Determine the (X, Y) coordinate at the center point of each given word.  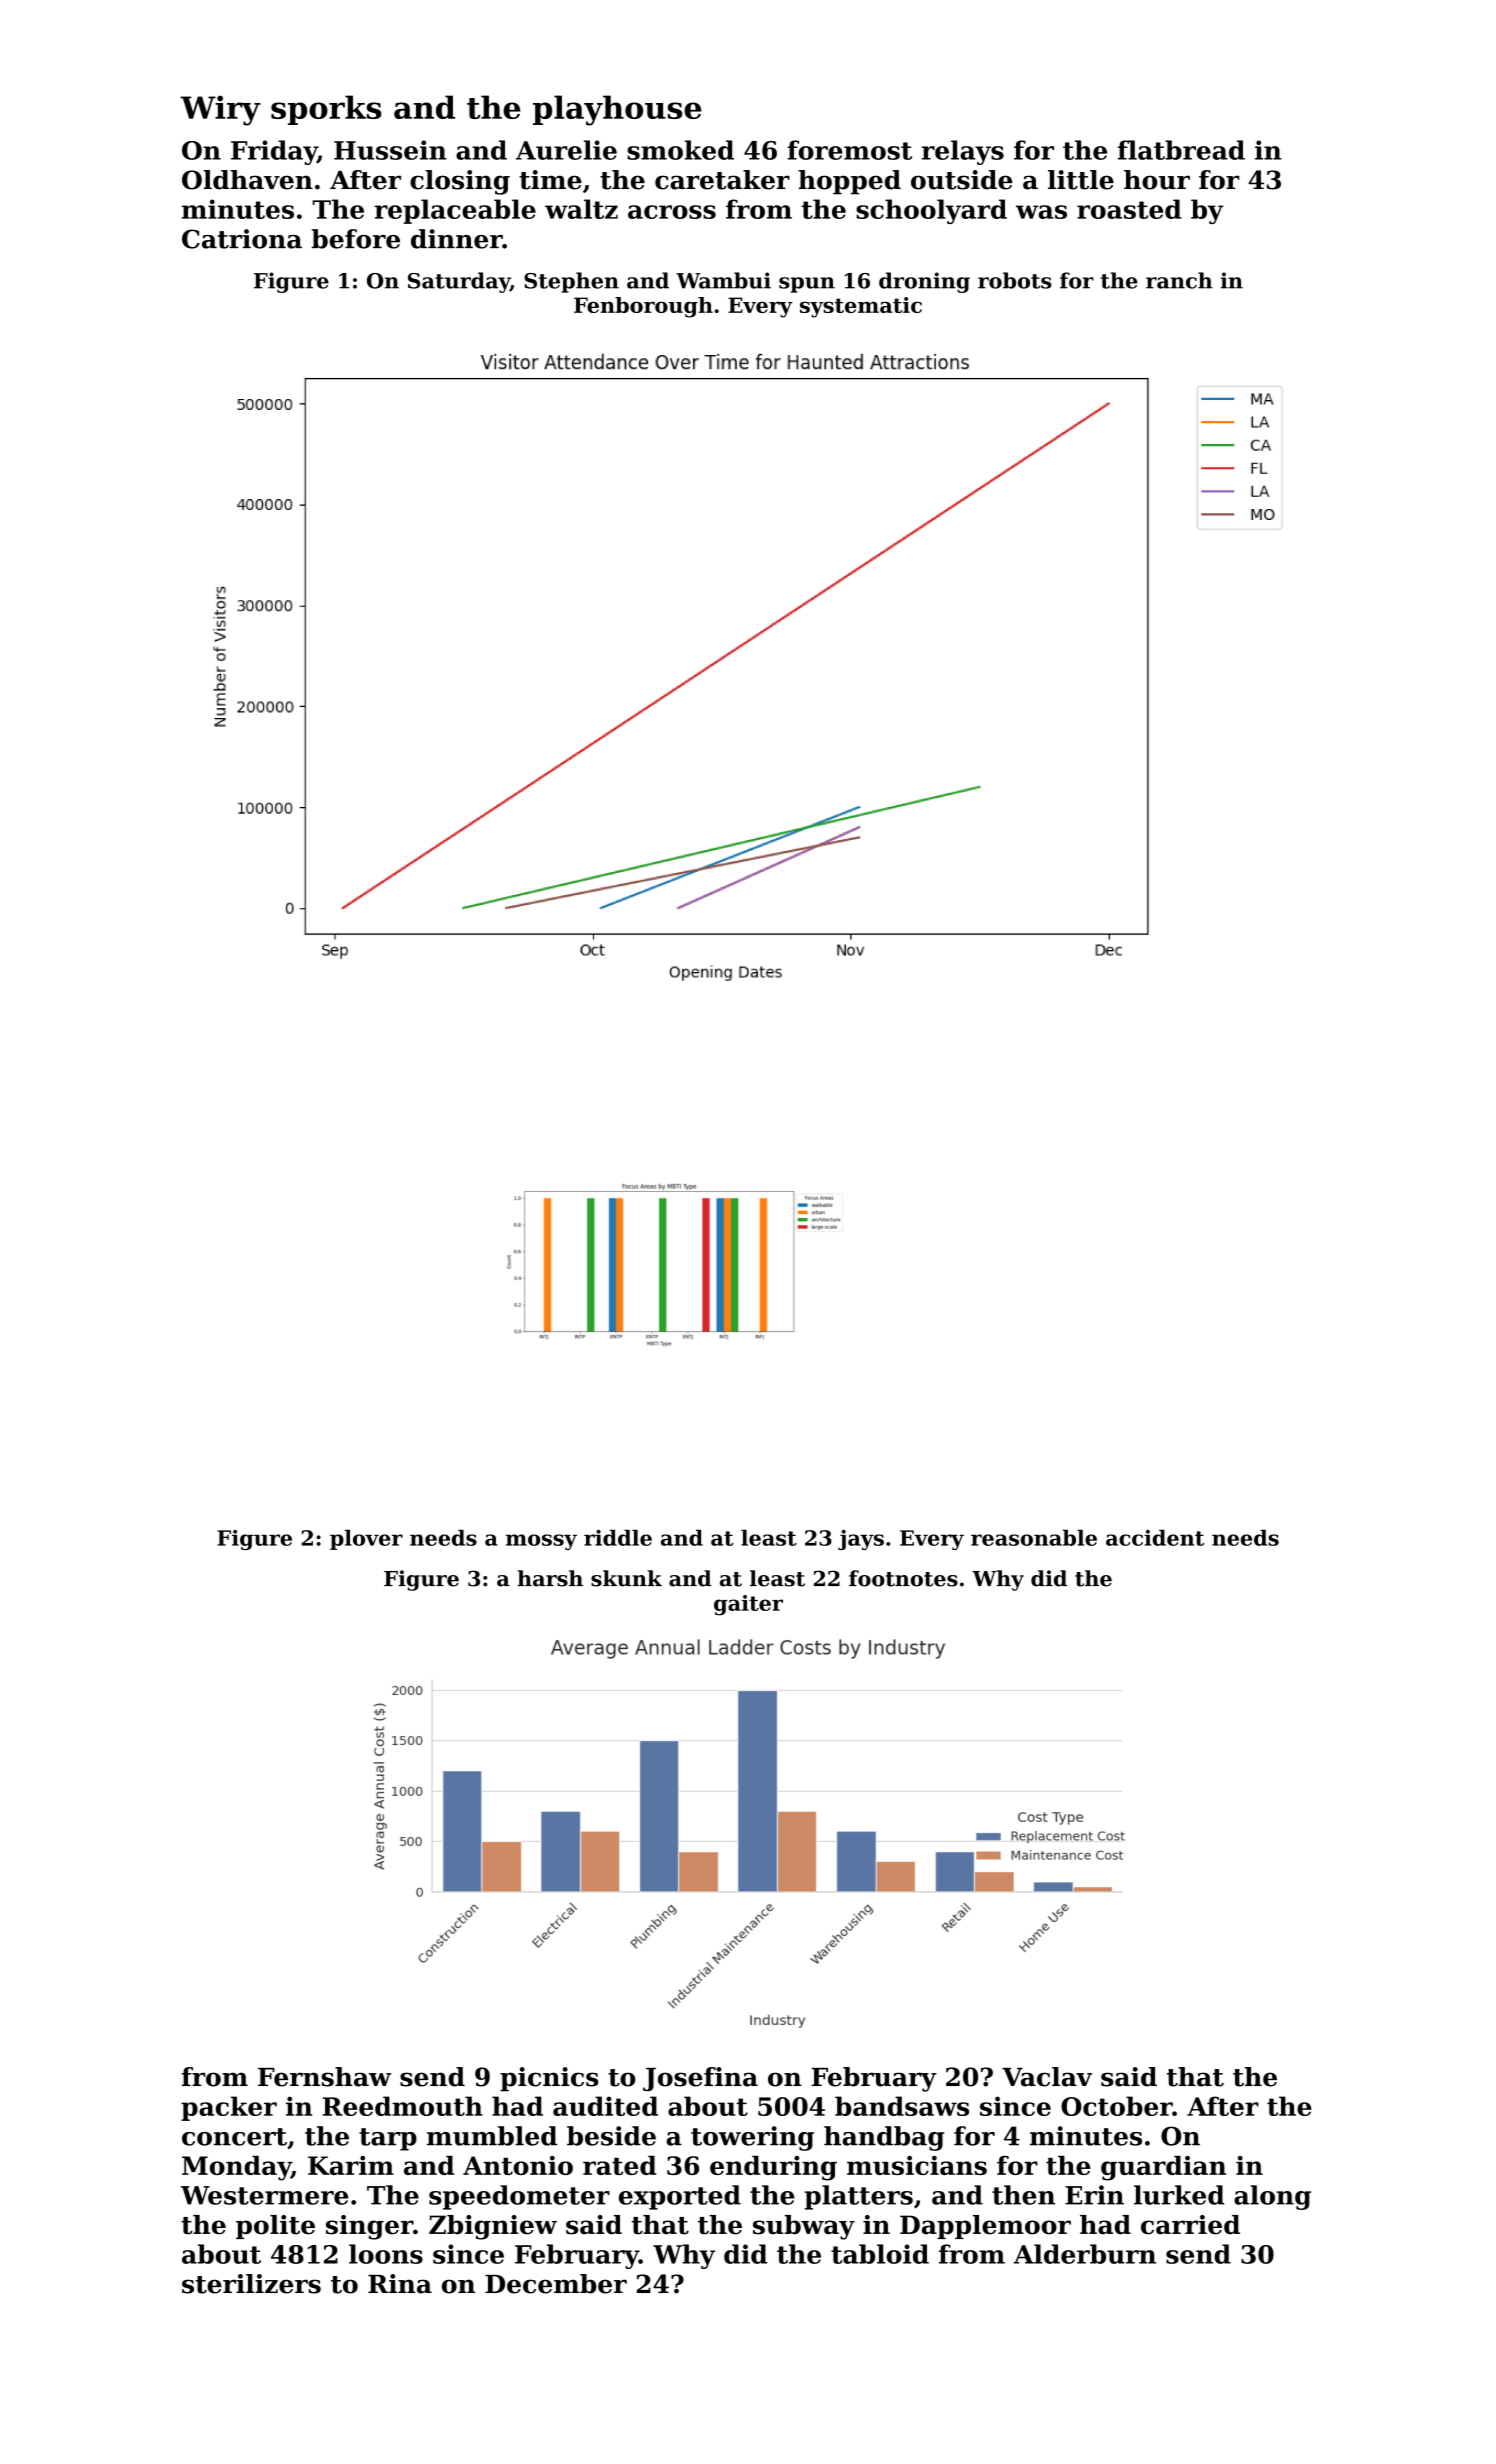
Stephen (571, 282)
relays (963, 152)
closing (460, 182)
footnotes (903, 1578)
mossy (541, 1542)
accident (1155, 1538)
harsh (550, 1578)
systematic (861, 307)
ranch (1179, 280)
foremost (849, 150)
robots (1015, 280)
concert (234, 2137)
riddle (618, 1538)
